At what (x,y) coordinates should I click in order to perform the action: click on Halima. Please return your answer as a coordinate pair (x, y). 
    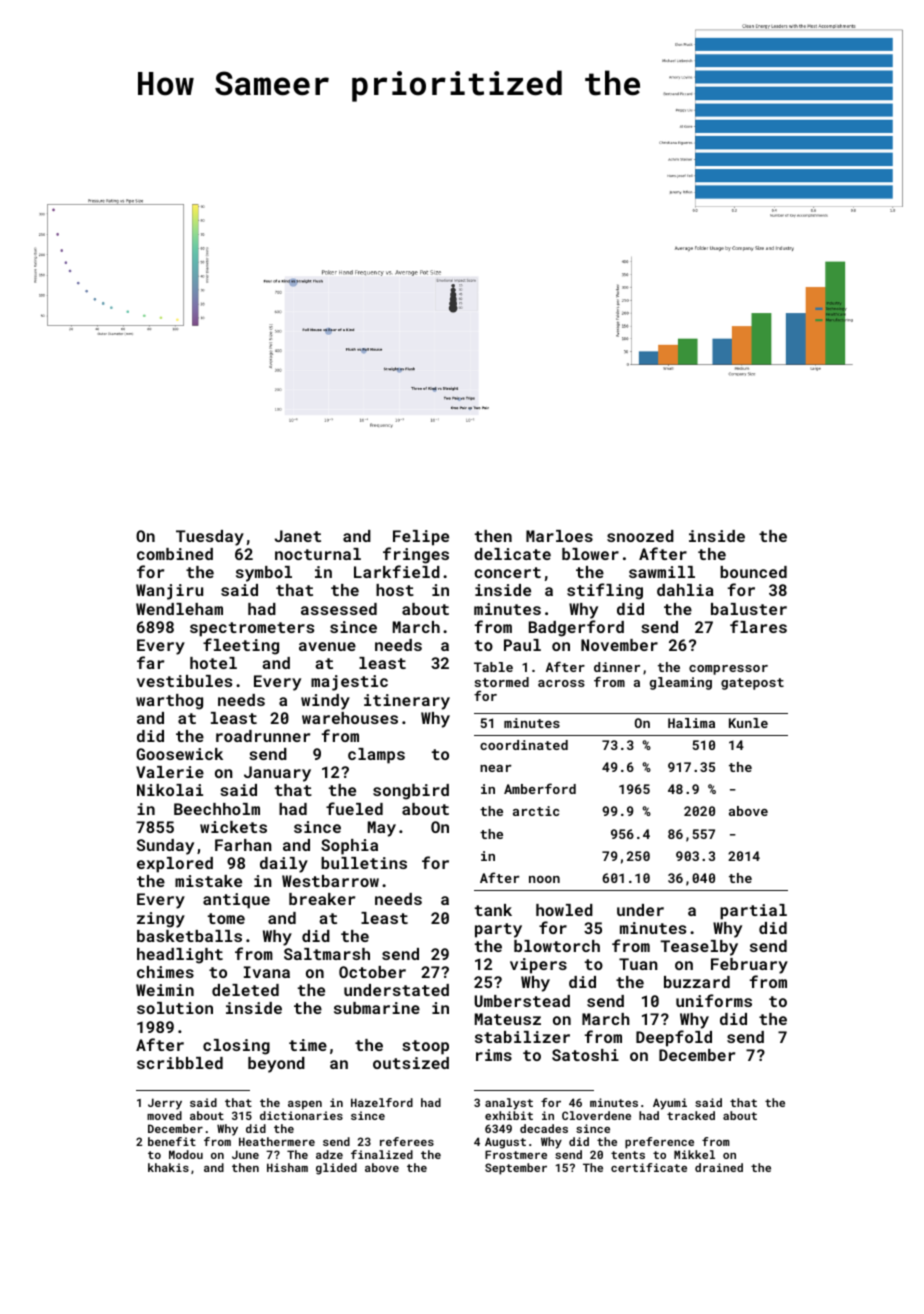
    Looking at the image, I should click on (691, 723).
